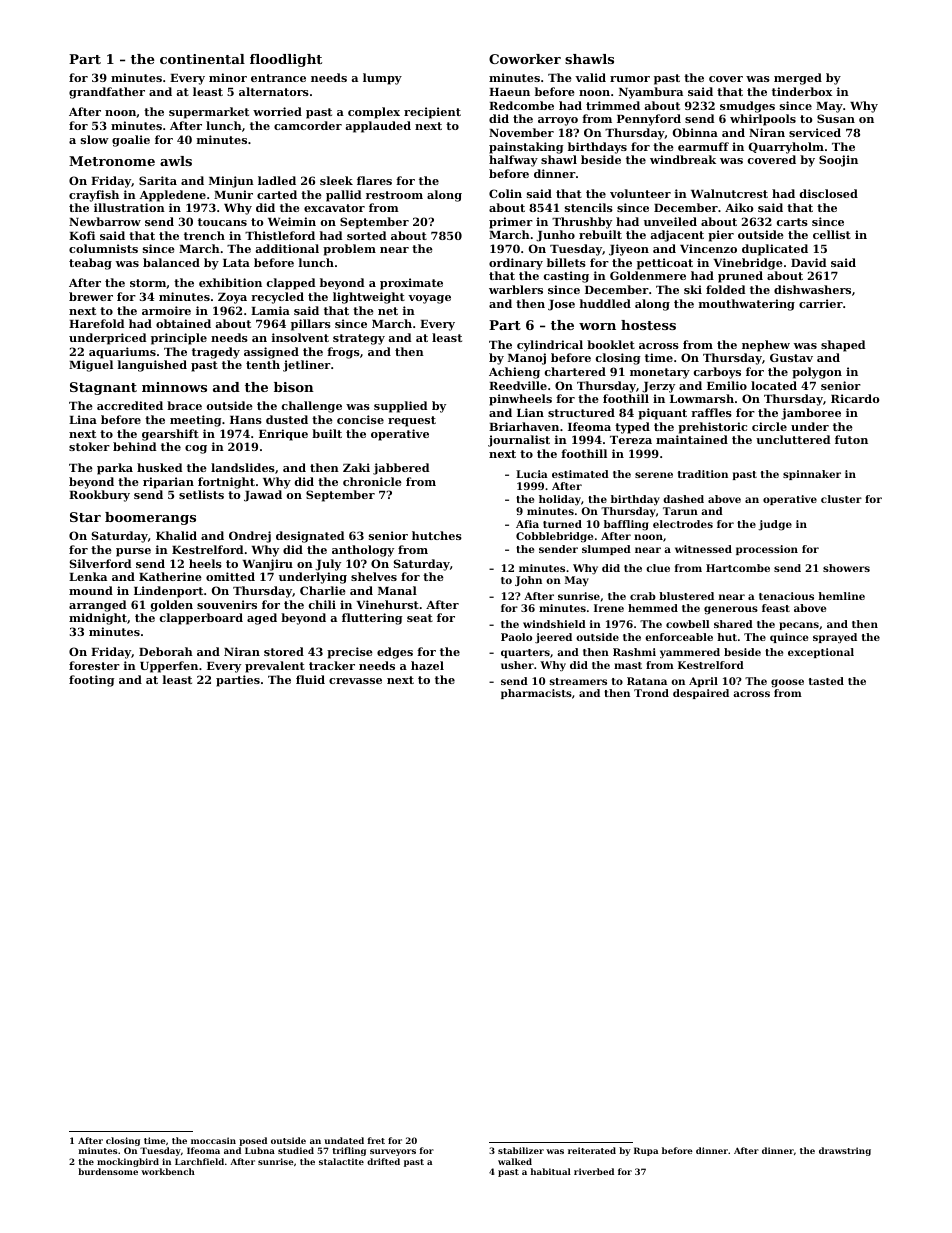 The image size is (952, 1233). What do you see at coordinates (798, 79) in the screenshot?
I see `merged` at bounding box center [798, 79].
